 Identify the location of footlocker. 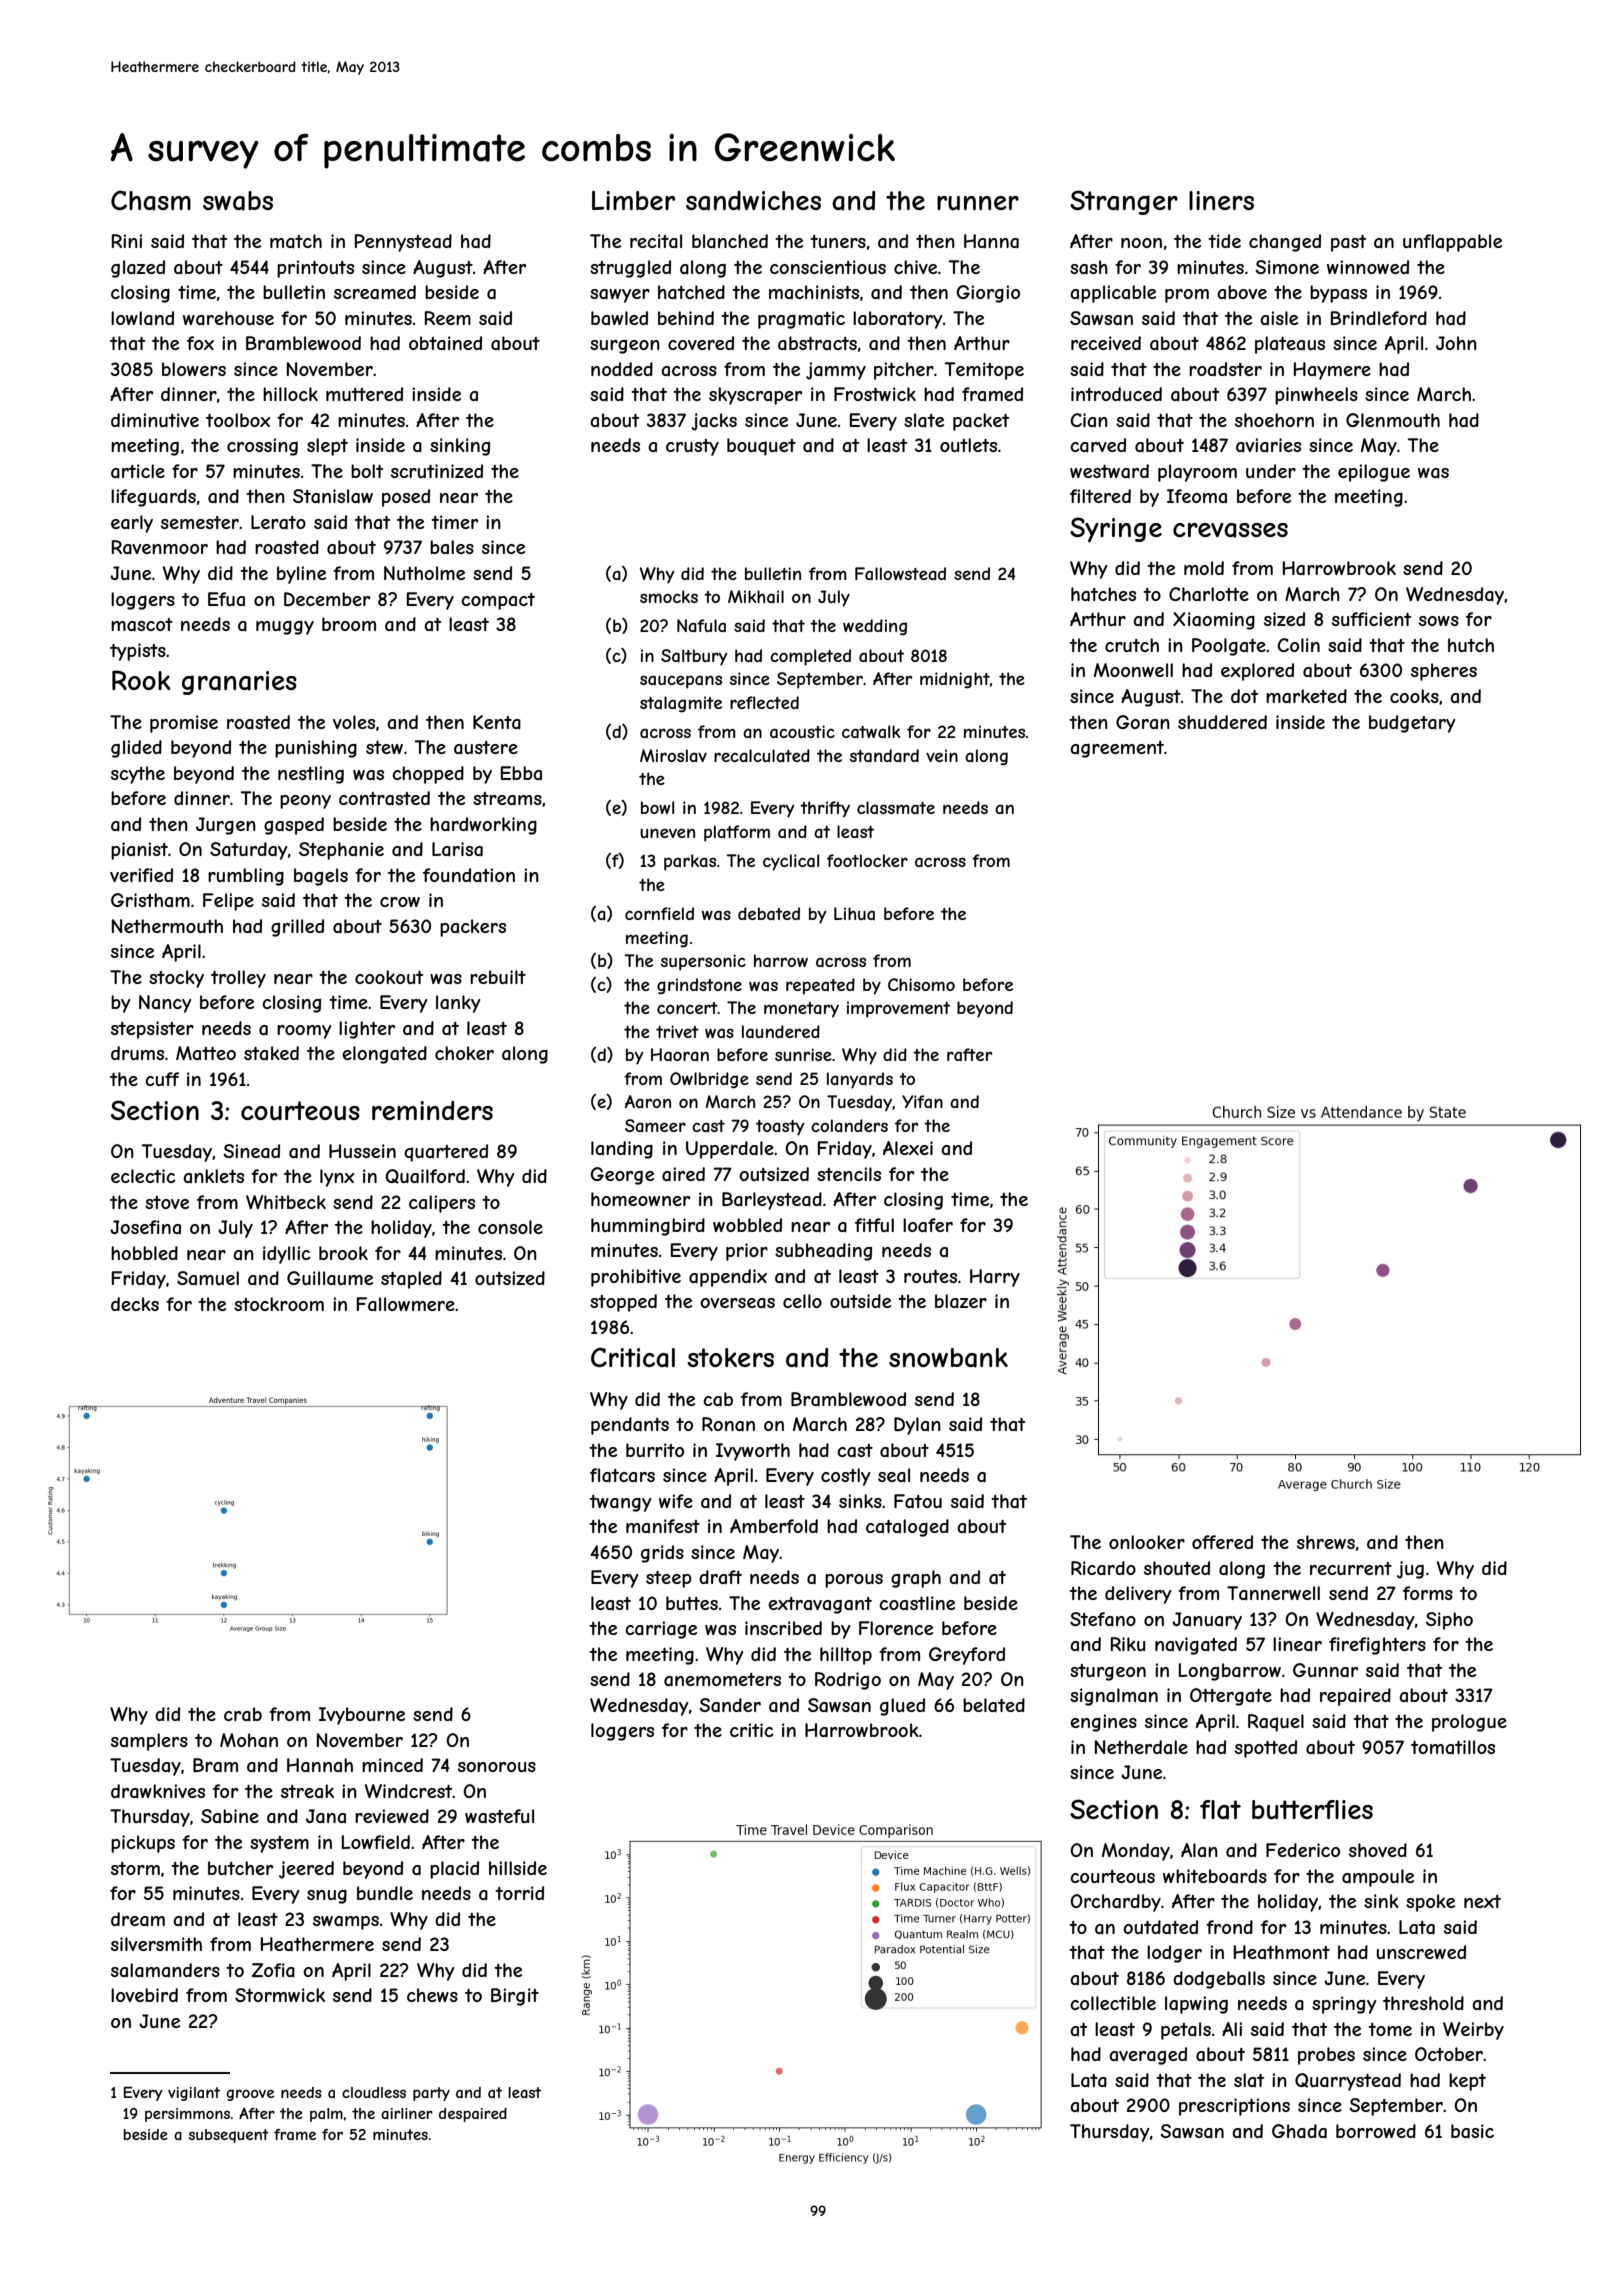
(867, 860).
